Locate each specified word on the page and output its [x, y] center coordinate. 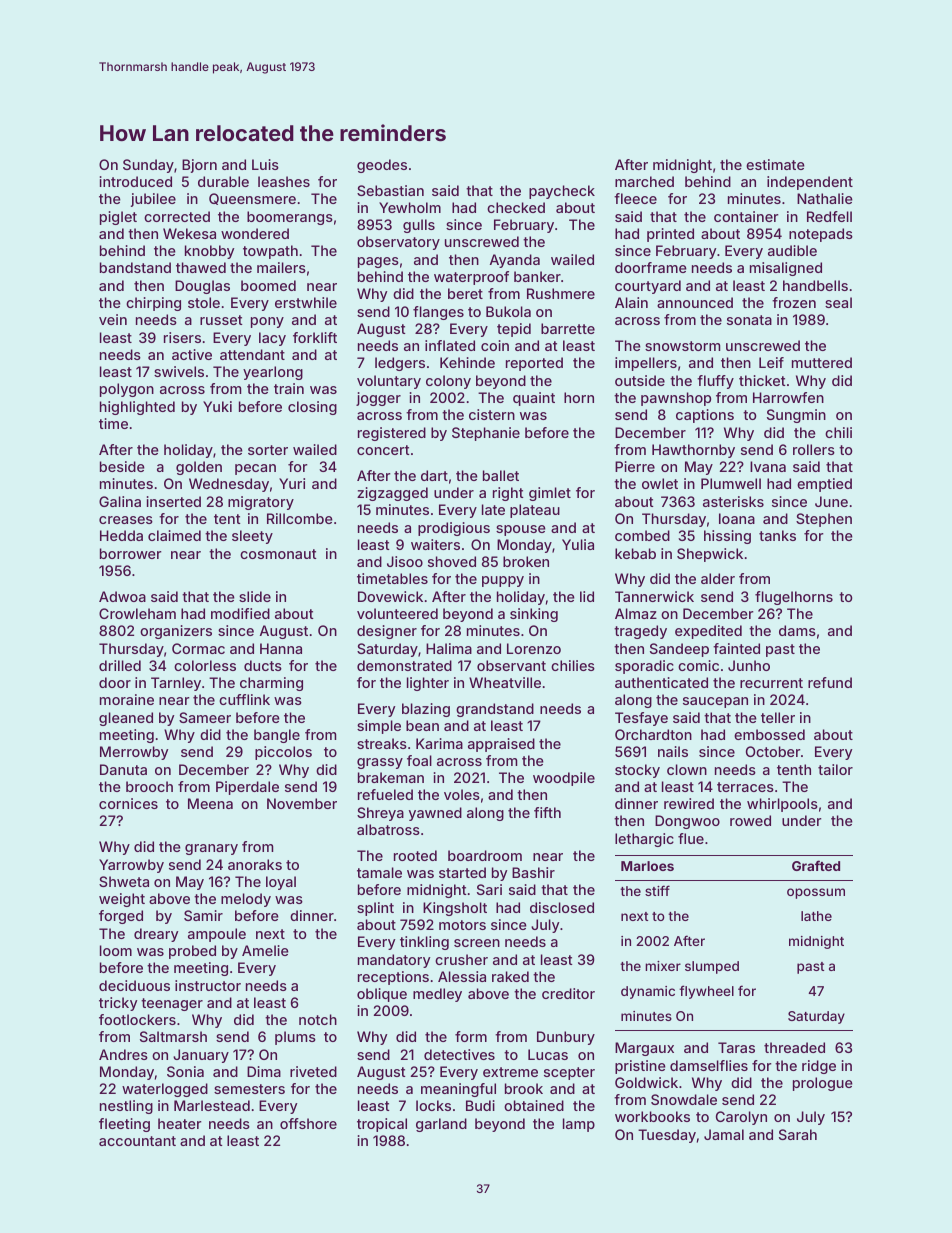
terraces [745, 787]
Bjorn [199, 166]
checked [516, 207]
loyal [281, 883]
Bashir [533, 872]
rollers [814, 449]
